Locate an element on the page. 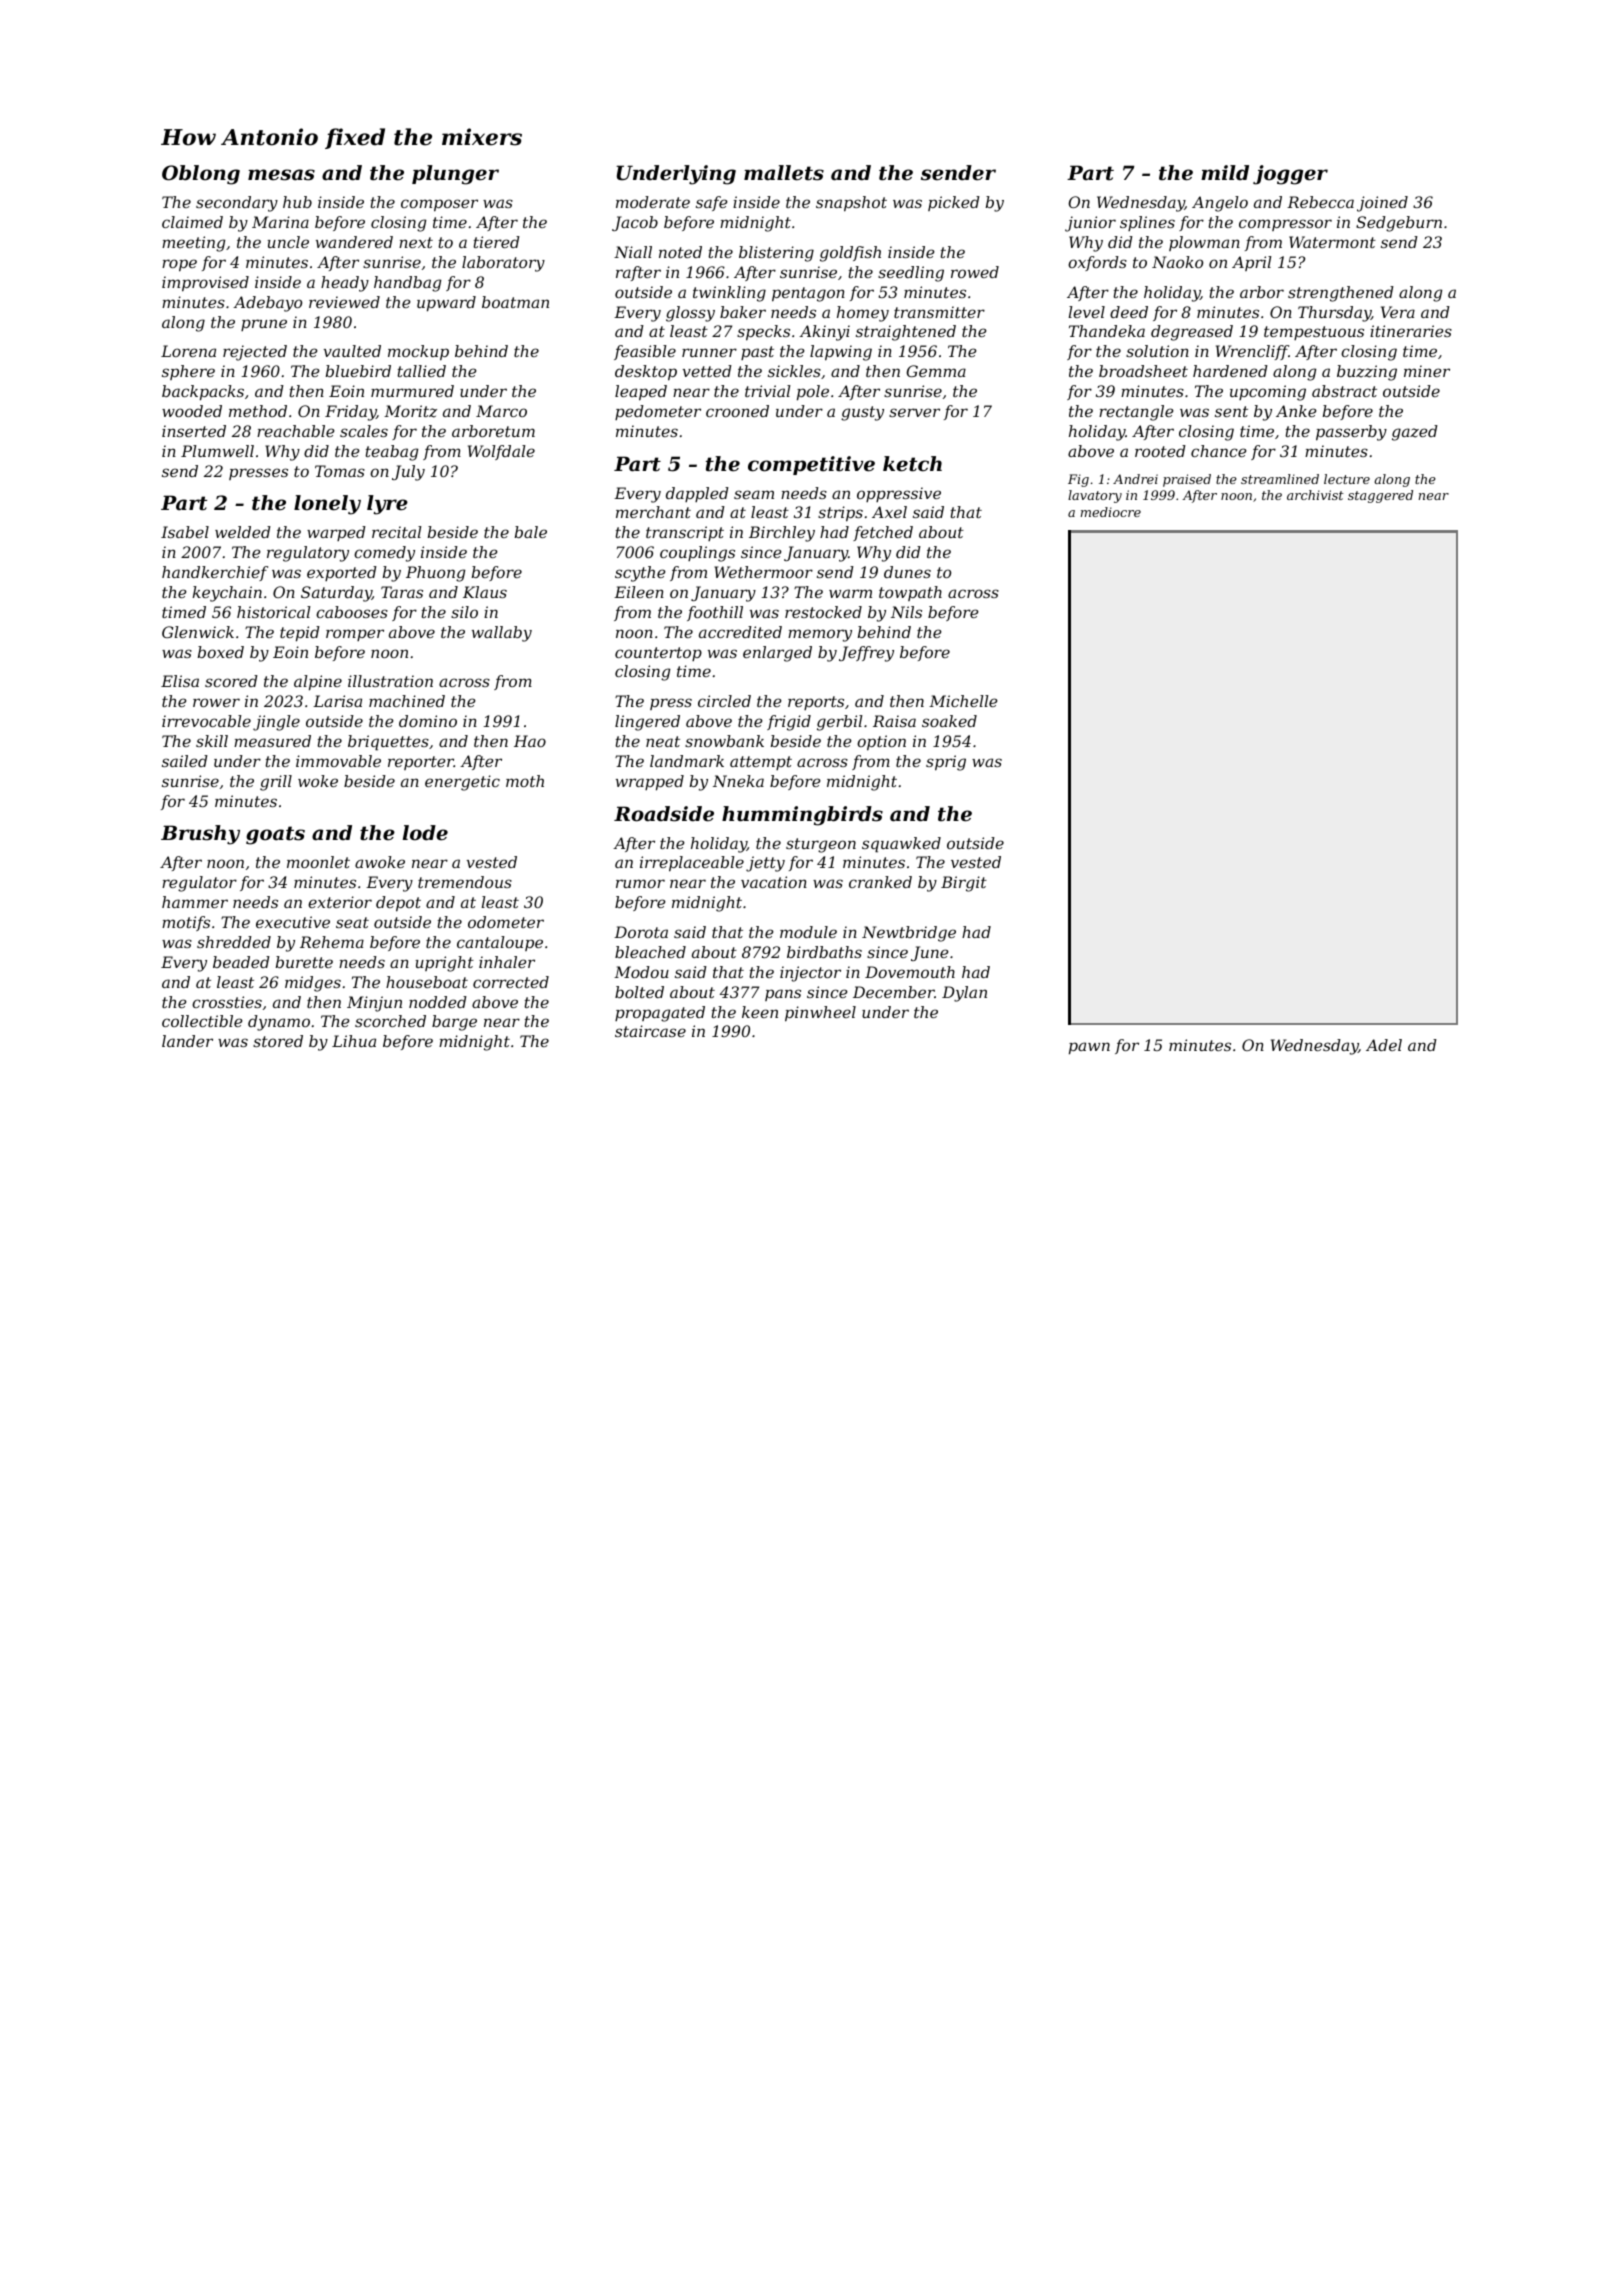  junior is located at coordinates (1090, 224).
